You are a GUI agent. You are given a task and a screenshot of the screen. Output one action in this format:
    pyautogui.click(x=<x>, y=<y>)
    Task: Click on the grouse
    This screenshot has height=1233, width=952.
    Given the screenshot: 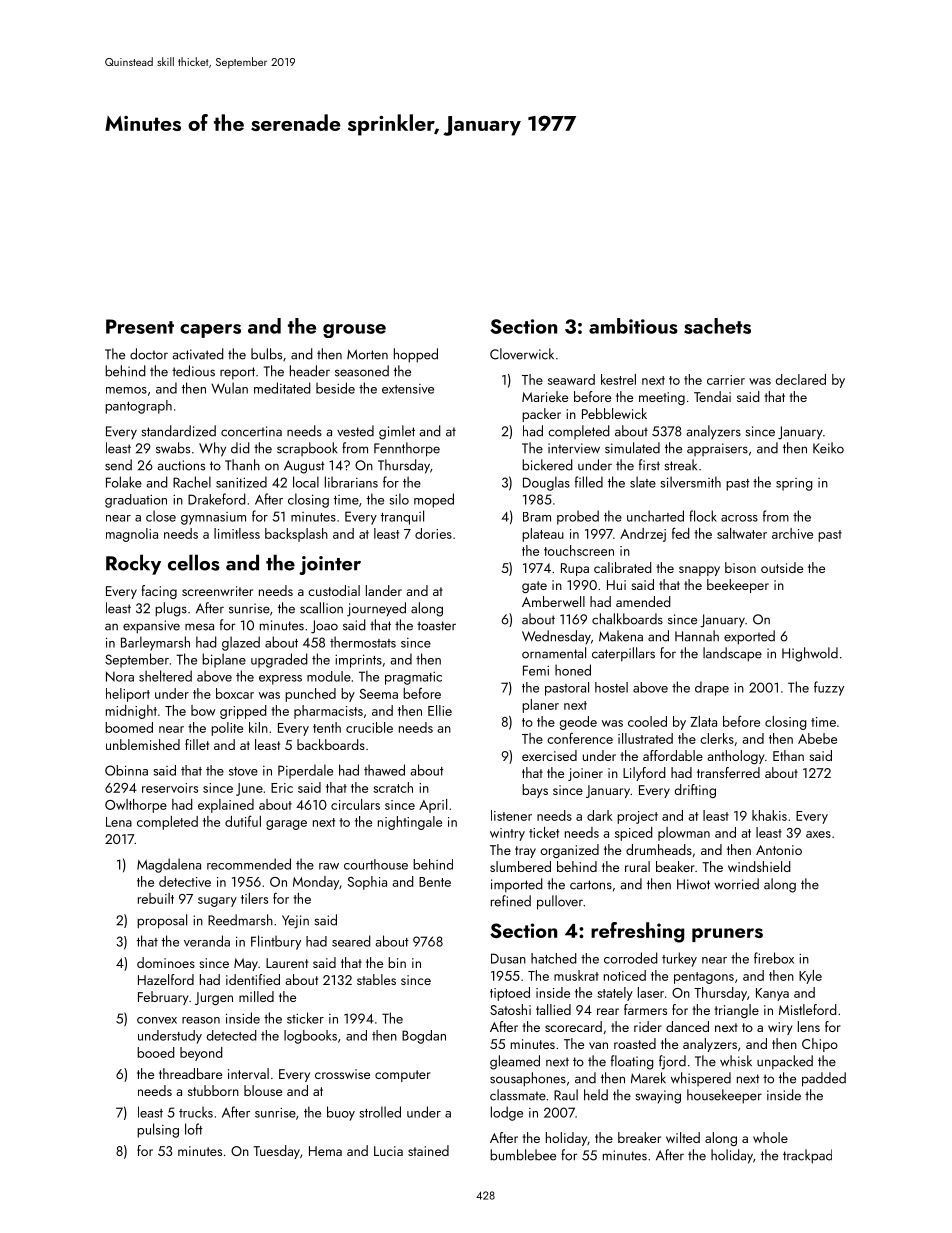 What is the action you would take?
    pyautogui.click(x=354, y=331)
